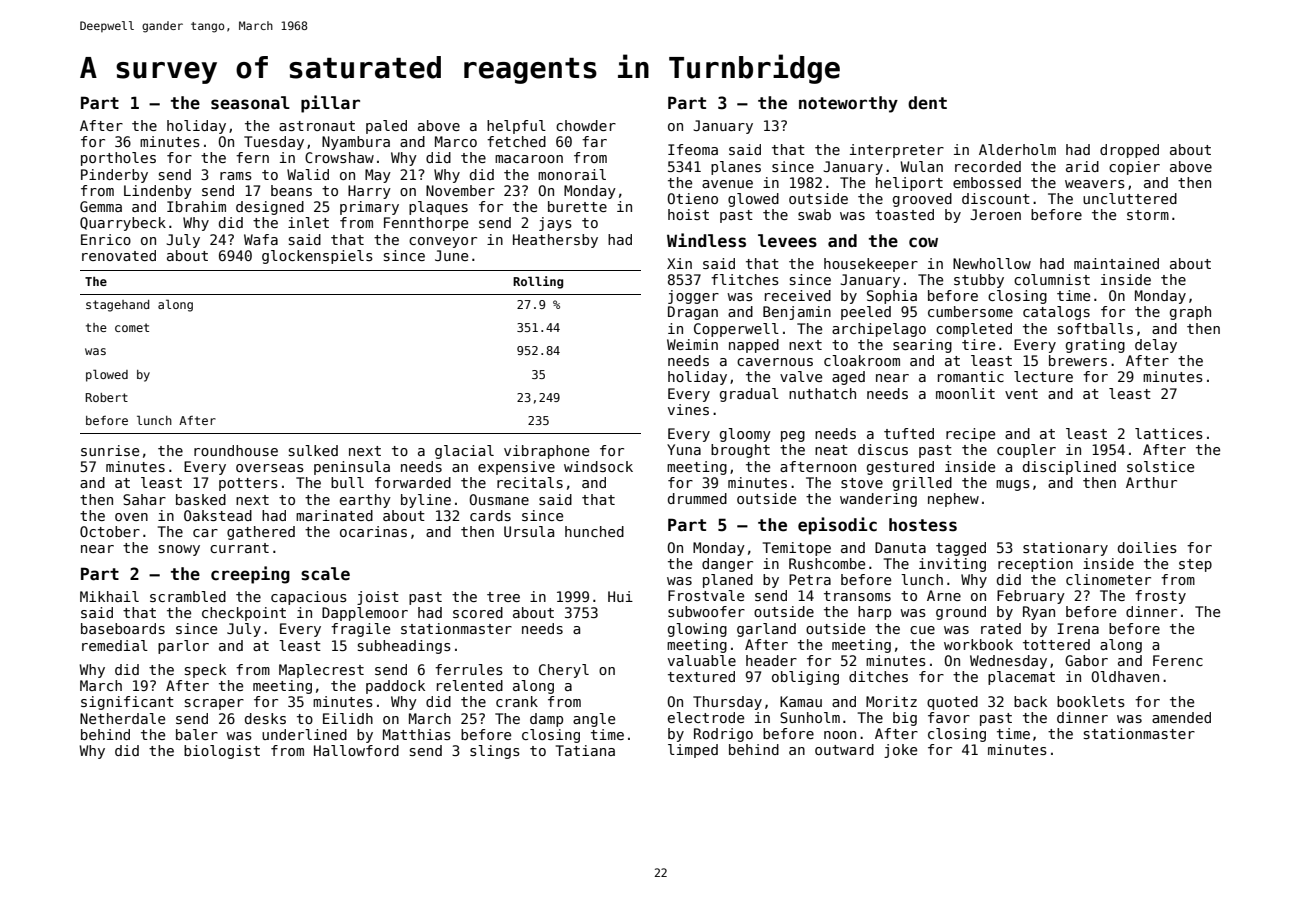 The height and width of the screenshot is (924, 1308). Describe the element at coordinates (1013, 485) in the screenshot. I see `mugs` at that location.
